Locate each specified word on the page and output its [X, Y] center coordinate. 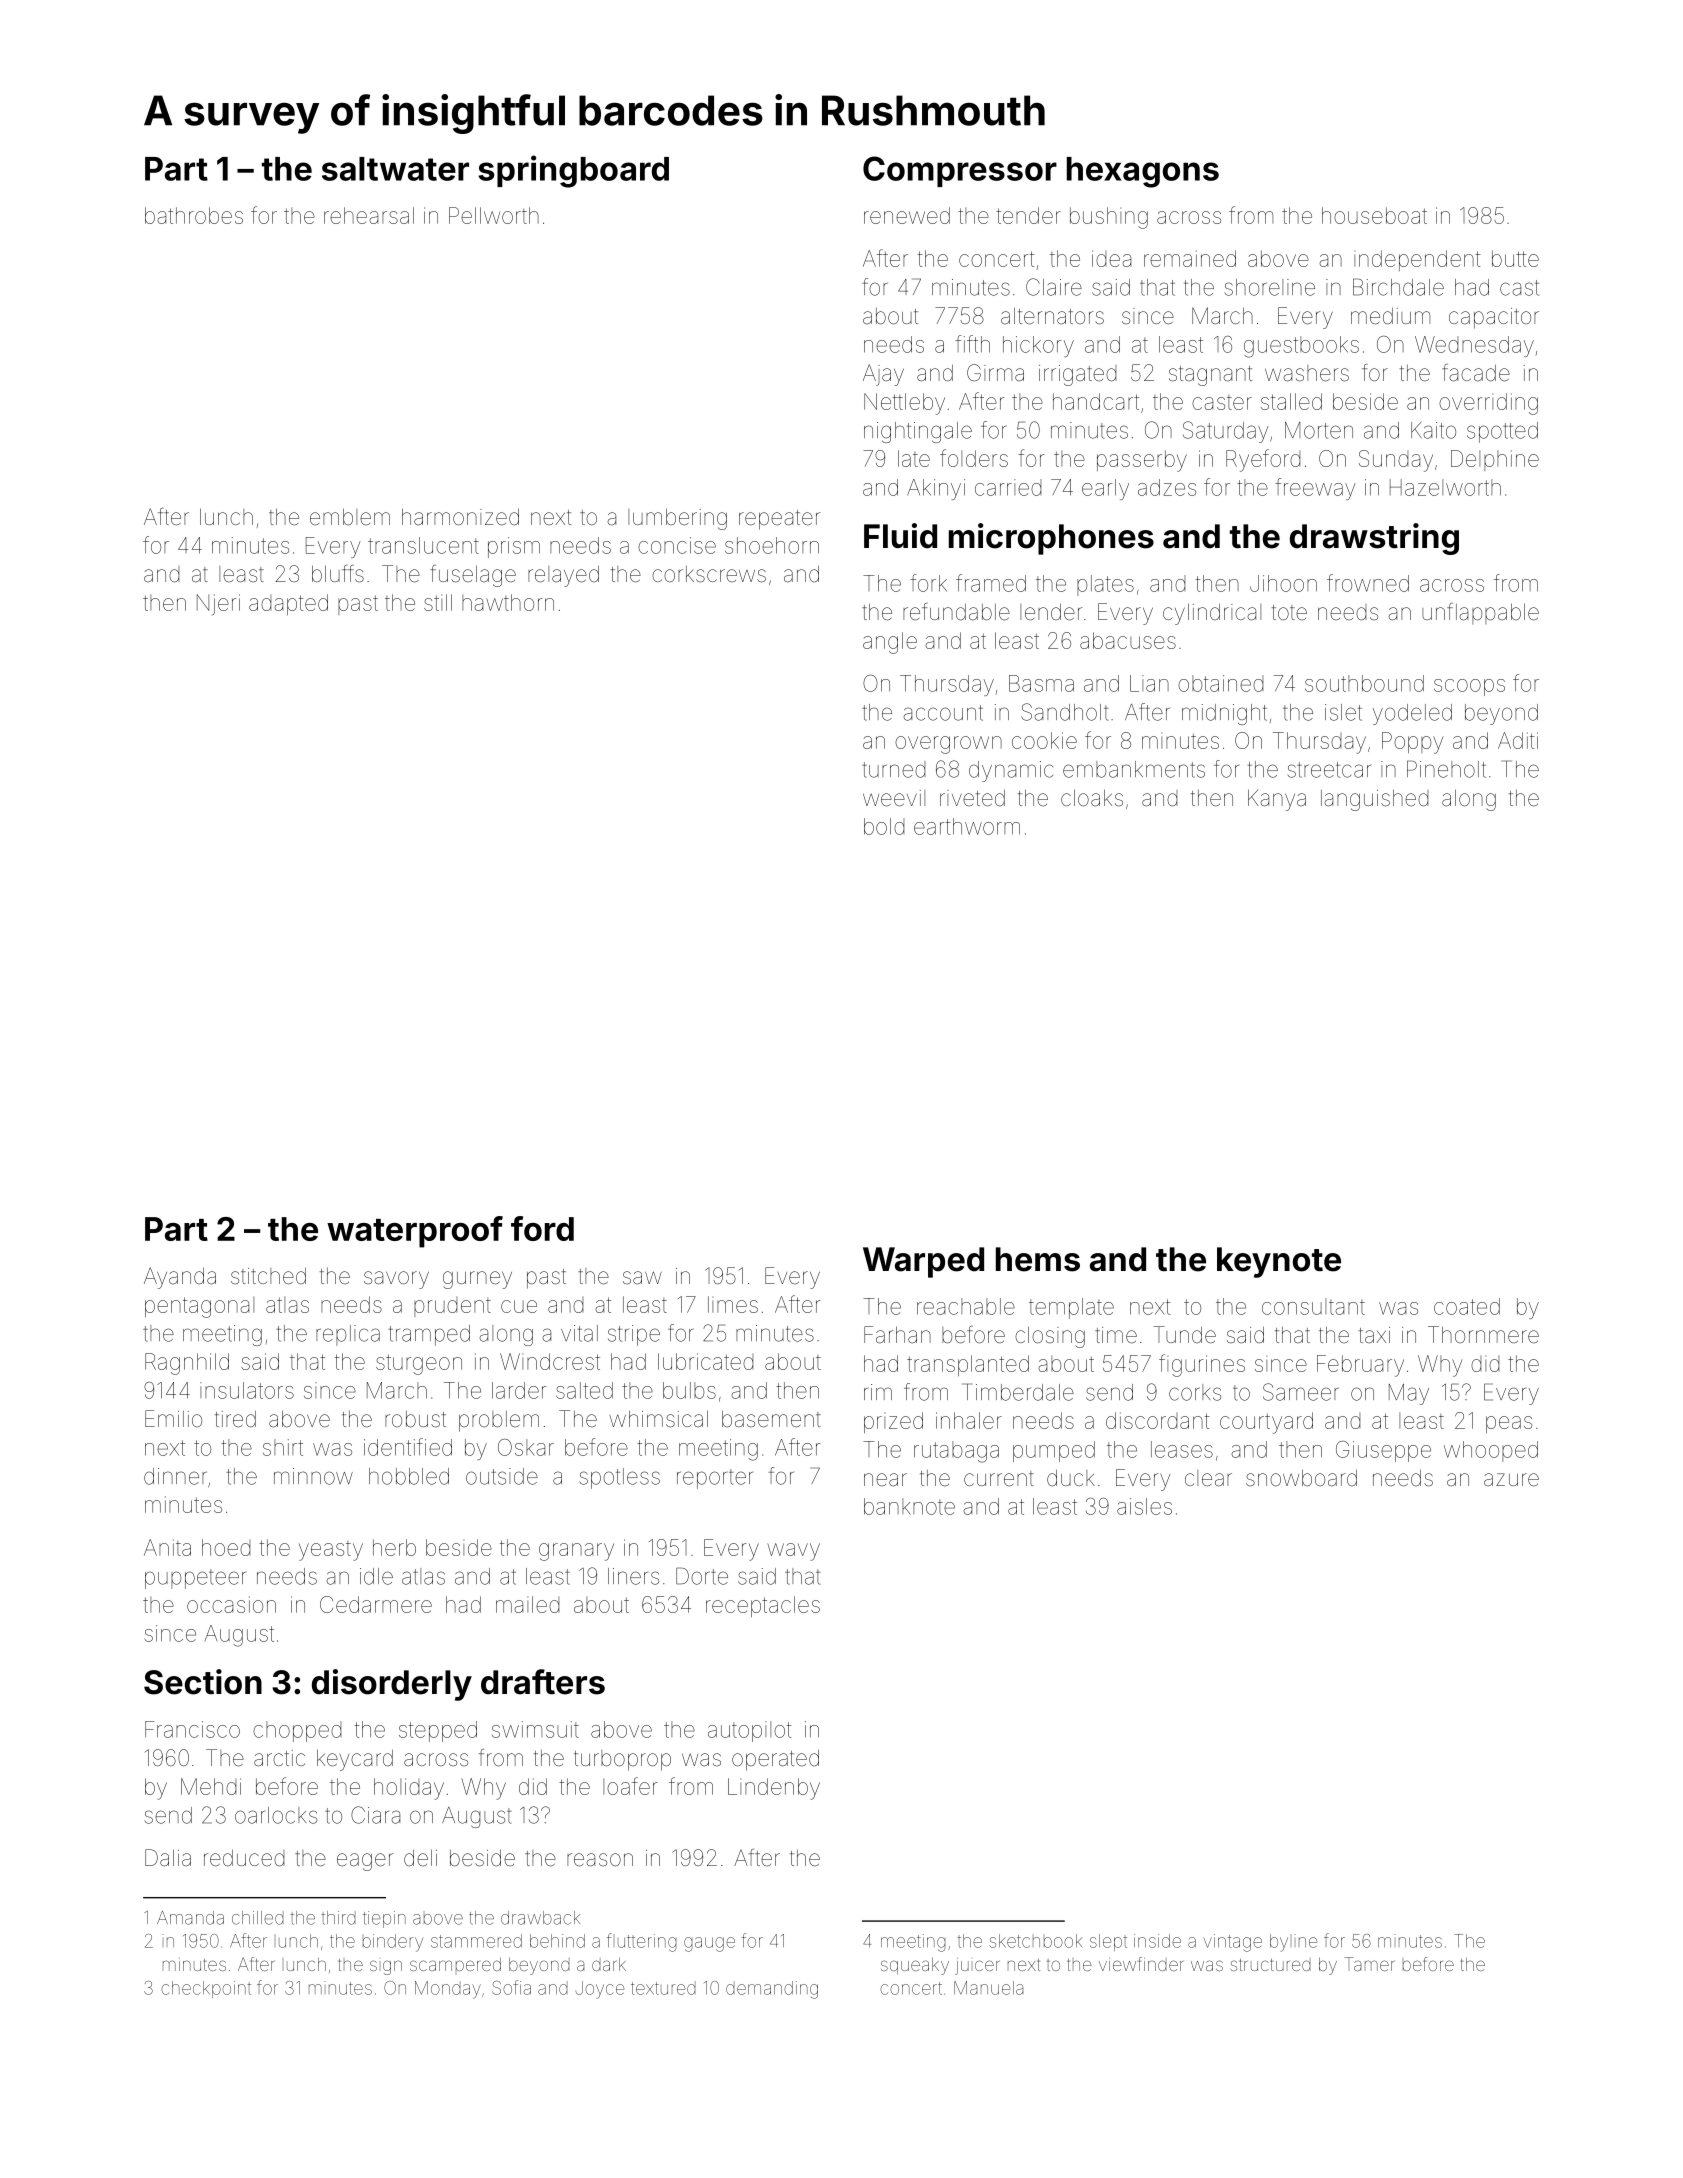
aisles [1144, 1506]
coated [1467, 1306]
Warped [923, 1262]
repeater [780, 520]
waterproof [415, 1232]
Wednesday [1474, 346]
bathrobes [194, 215]
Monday [448, 1990]
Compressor [960, 171]
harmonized [460, 517]
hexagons [1143, 172]
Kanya [1277, 800]
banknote [909, 1506]
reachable [966, 1306]
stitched [268, 1276]
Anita [167, 1547]
